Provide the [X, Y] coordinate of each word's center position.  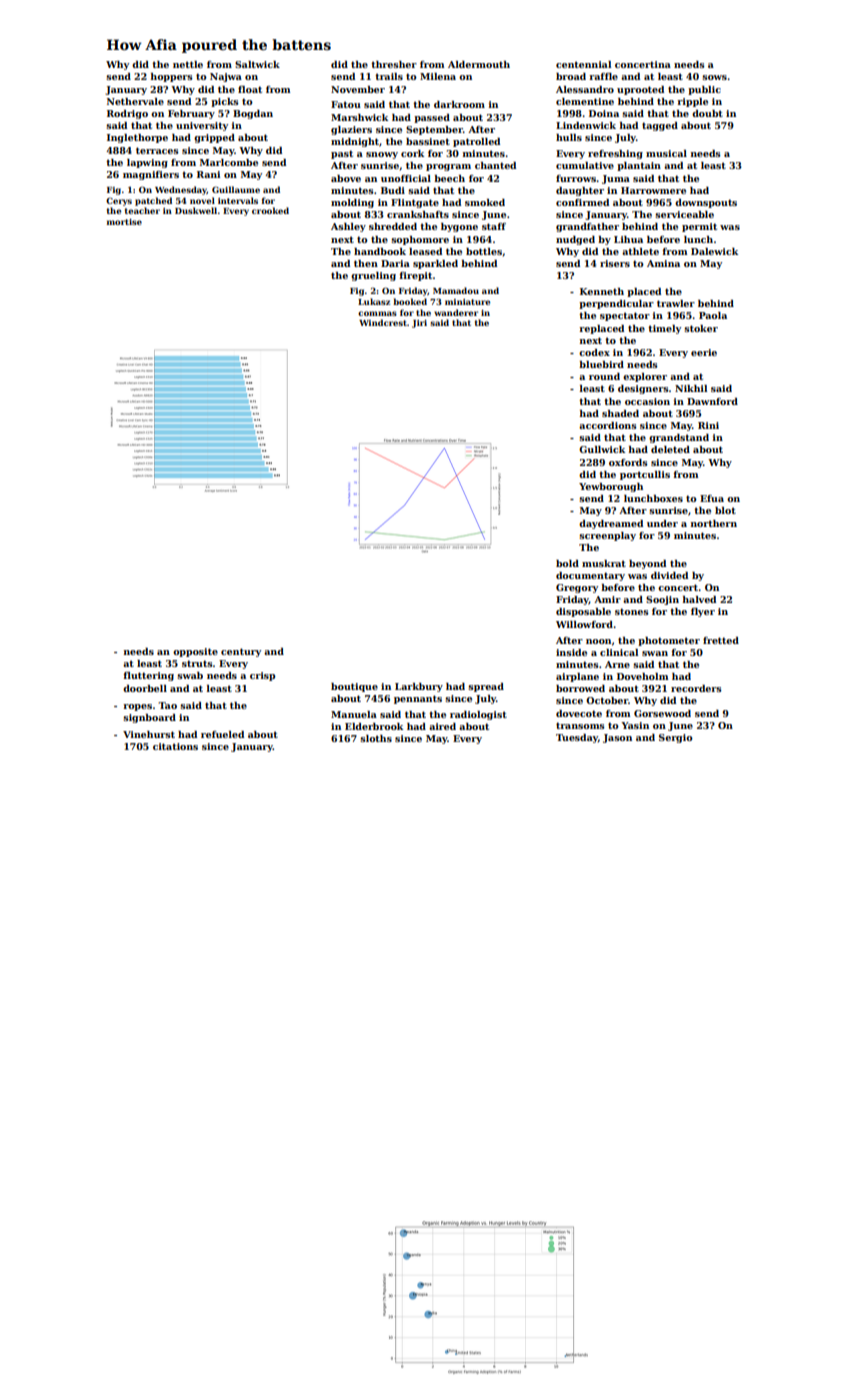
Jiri [419, 324]
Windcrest [383, 322]
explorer [645, 377]
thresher [394, 64]
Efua [712, 498]
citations [175, 746]
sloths [376, 738]
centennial [583, 64]
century [241, 652]
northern [714, 523]
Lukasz [374, 301]
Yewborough [611, 487]
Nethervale [135, 101]
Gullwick [602, 449]
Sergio [676, 738]
